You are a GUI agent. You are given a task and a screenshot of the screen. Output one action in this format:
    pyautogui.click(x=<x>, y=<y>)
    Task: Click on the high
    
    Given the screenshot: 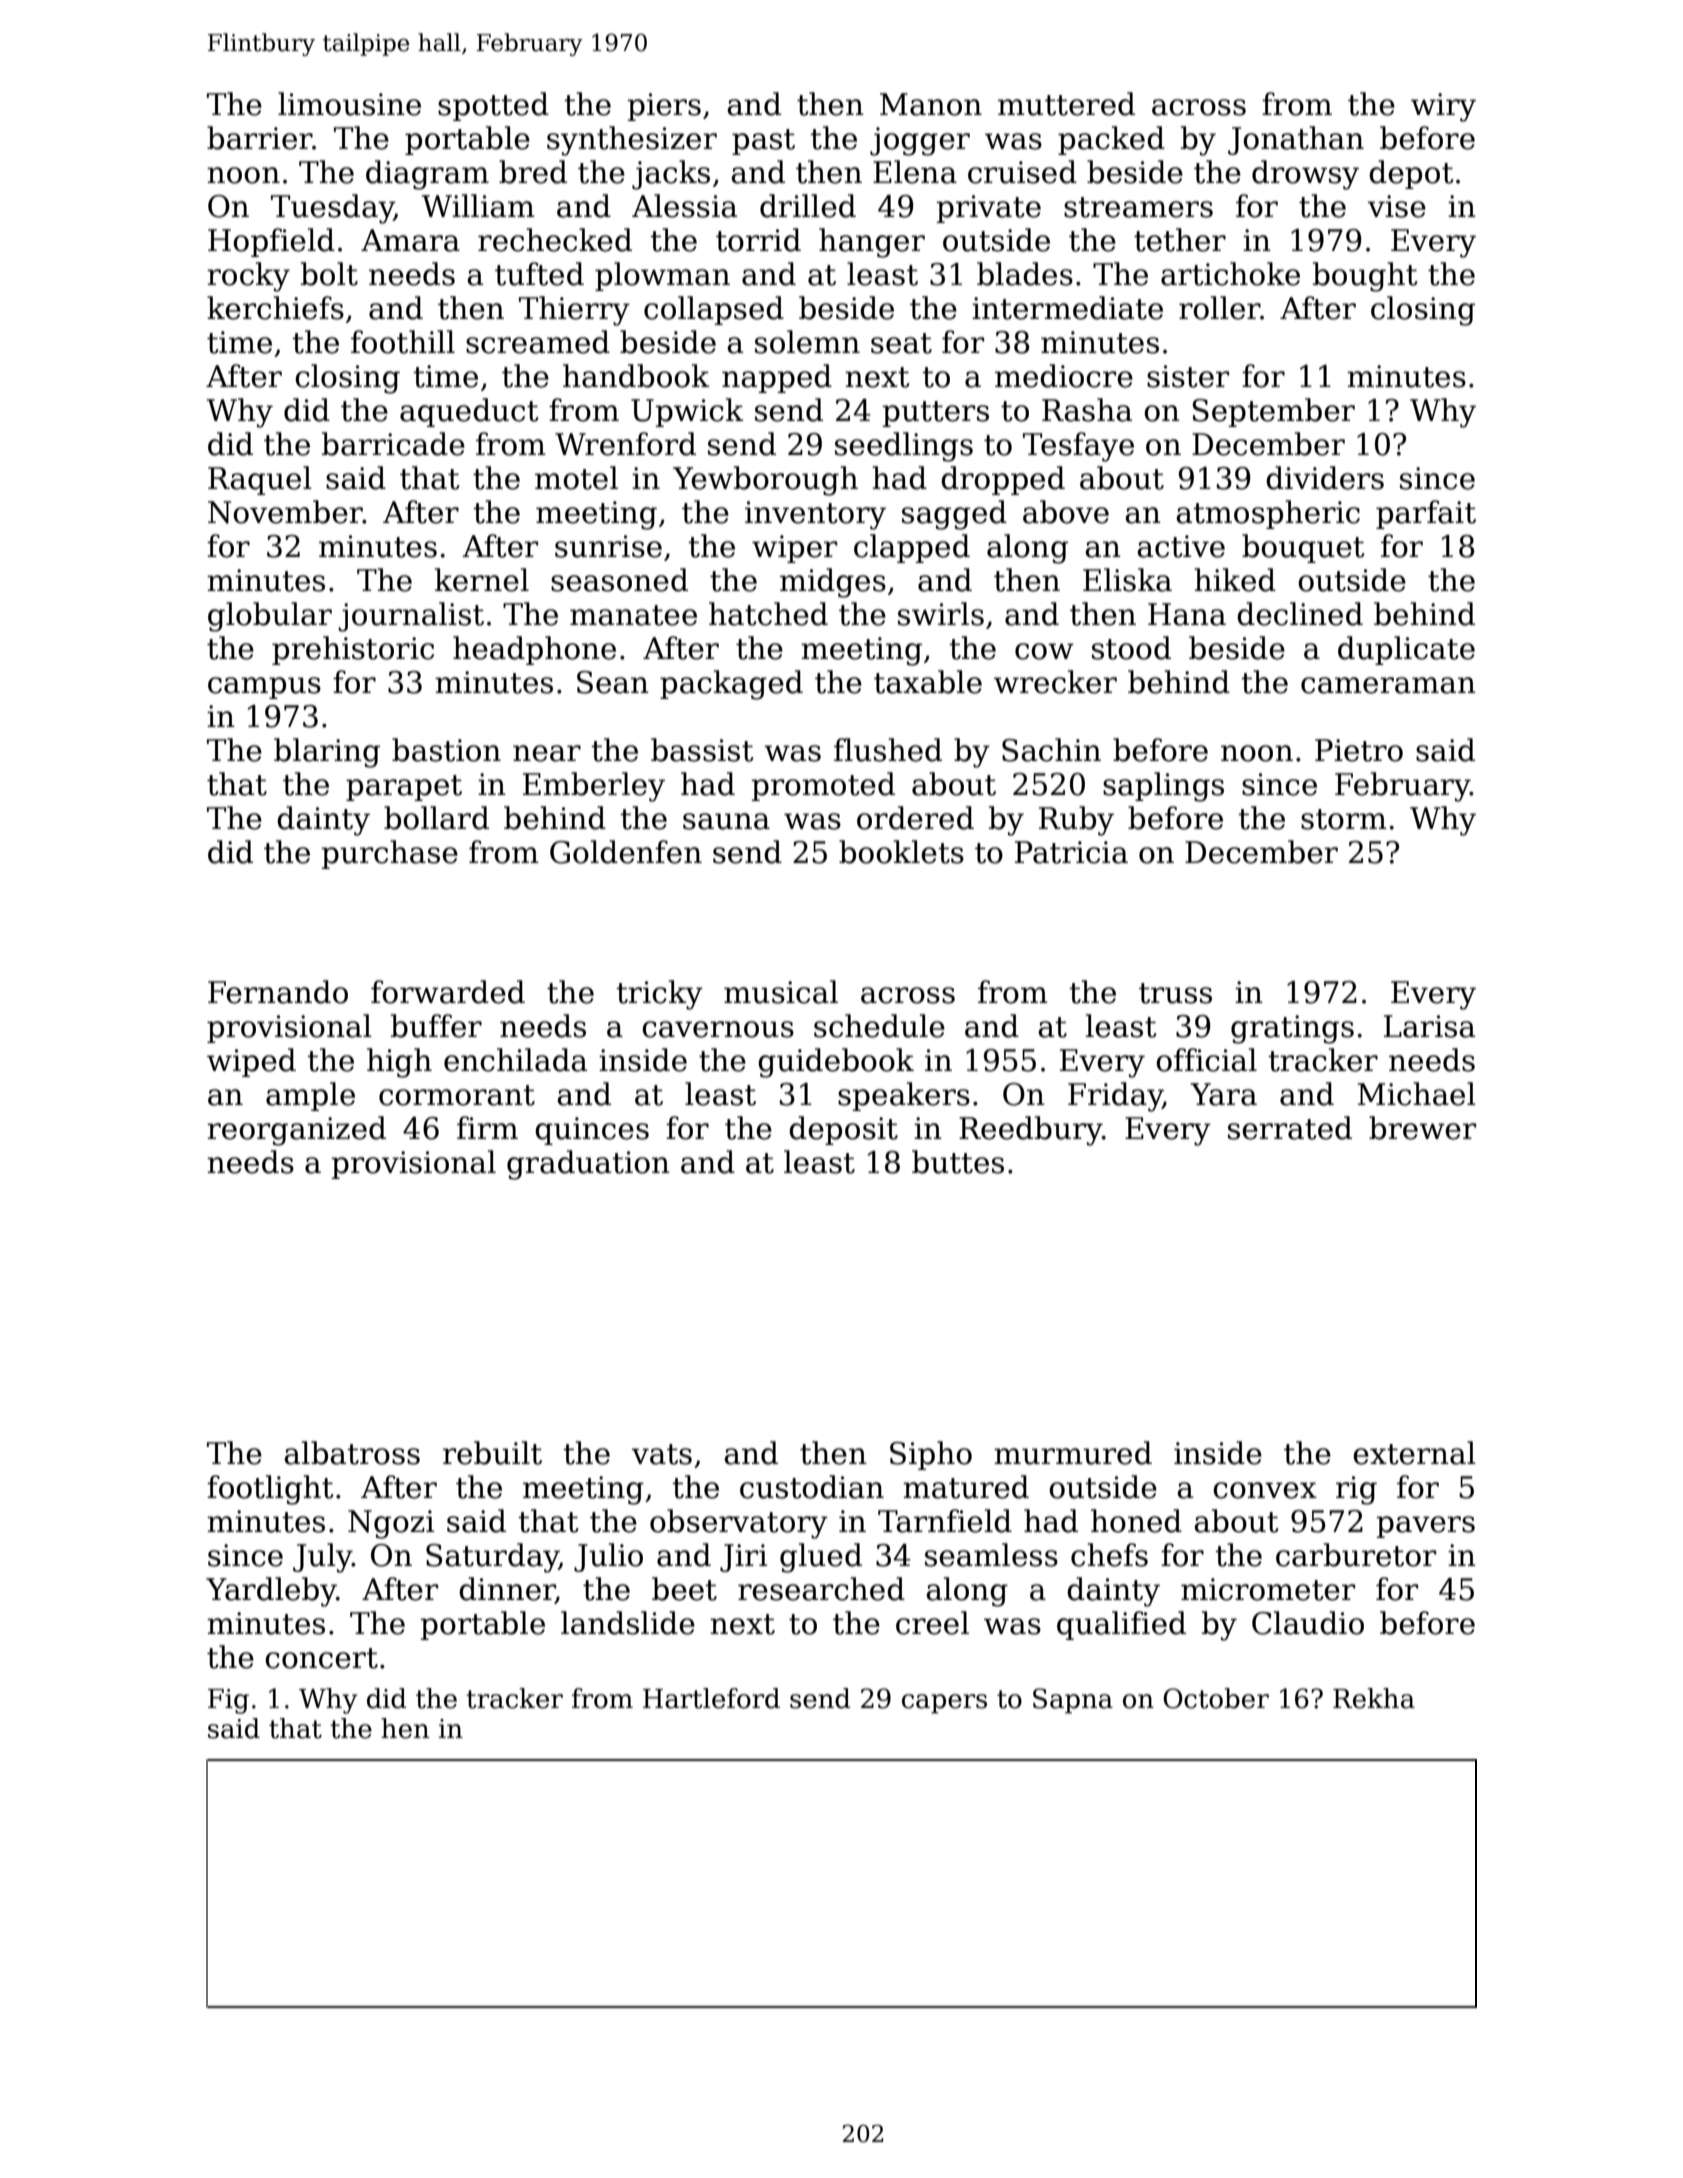 What is the action you would take?
    pyautogui.click(x=399, y=1063)
